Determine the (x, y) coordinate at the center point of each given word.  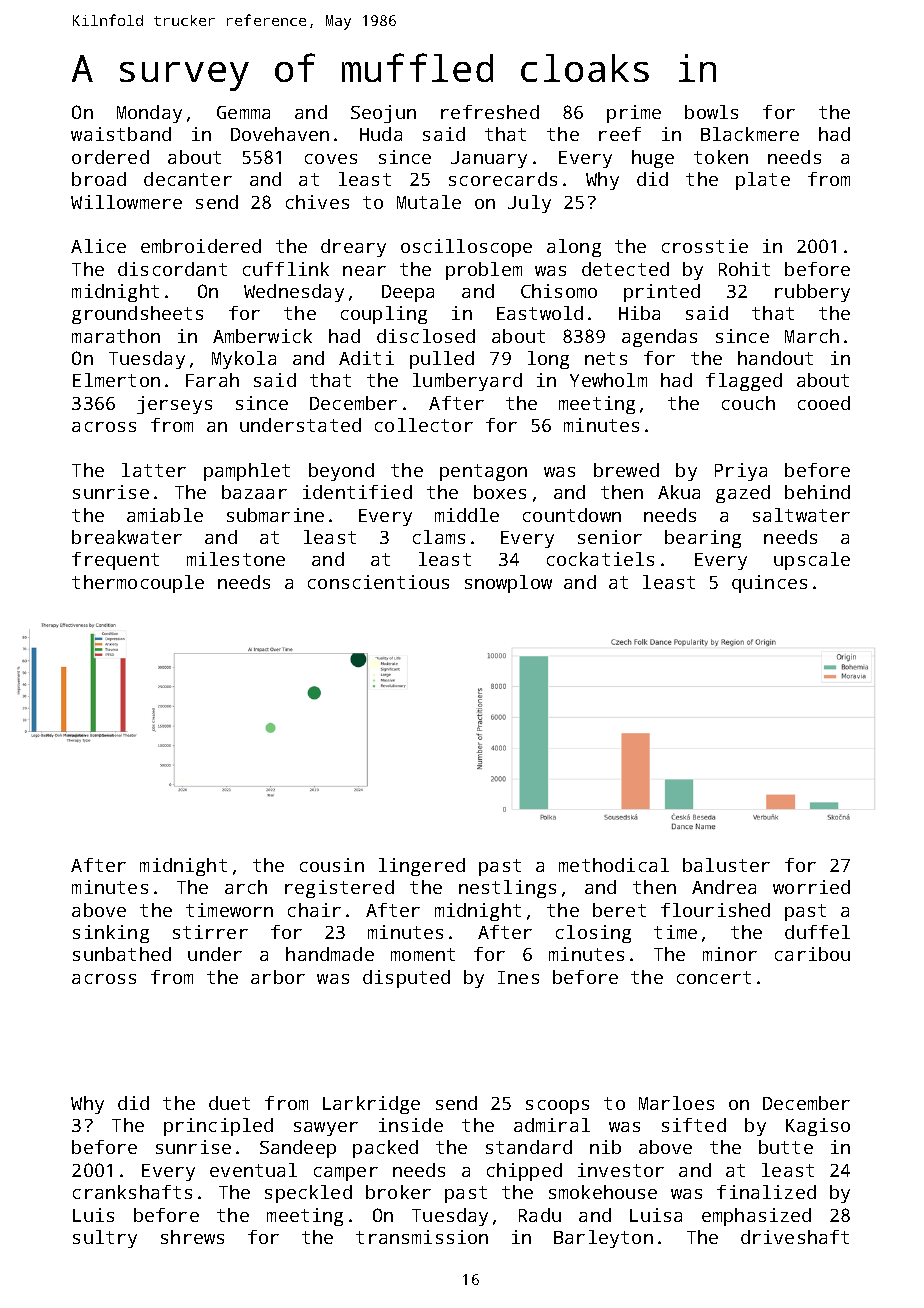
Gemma (243, 112)
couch (748, 403)
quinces (769, 584)
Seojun (383, 114)
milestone (236, 559)
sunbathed (122, 954)
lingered (422, 867)
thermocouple (138, 584)
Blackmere (750, 134)
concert (714, 977)
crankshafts (132, 1192)
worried (811, 887)
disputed (406, 979)
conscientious (378, 582)
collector (424, 425)
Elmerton (116, 380)
